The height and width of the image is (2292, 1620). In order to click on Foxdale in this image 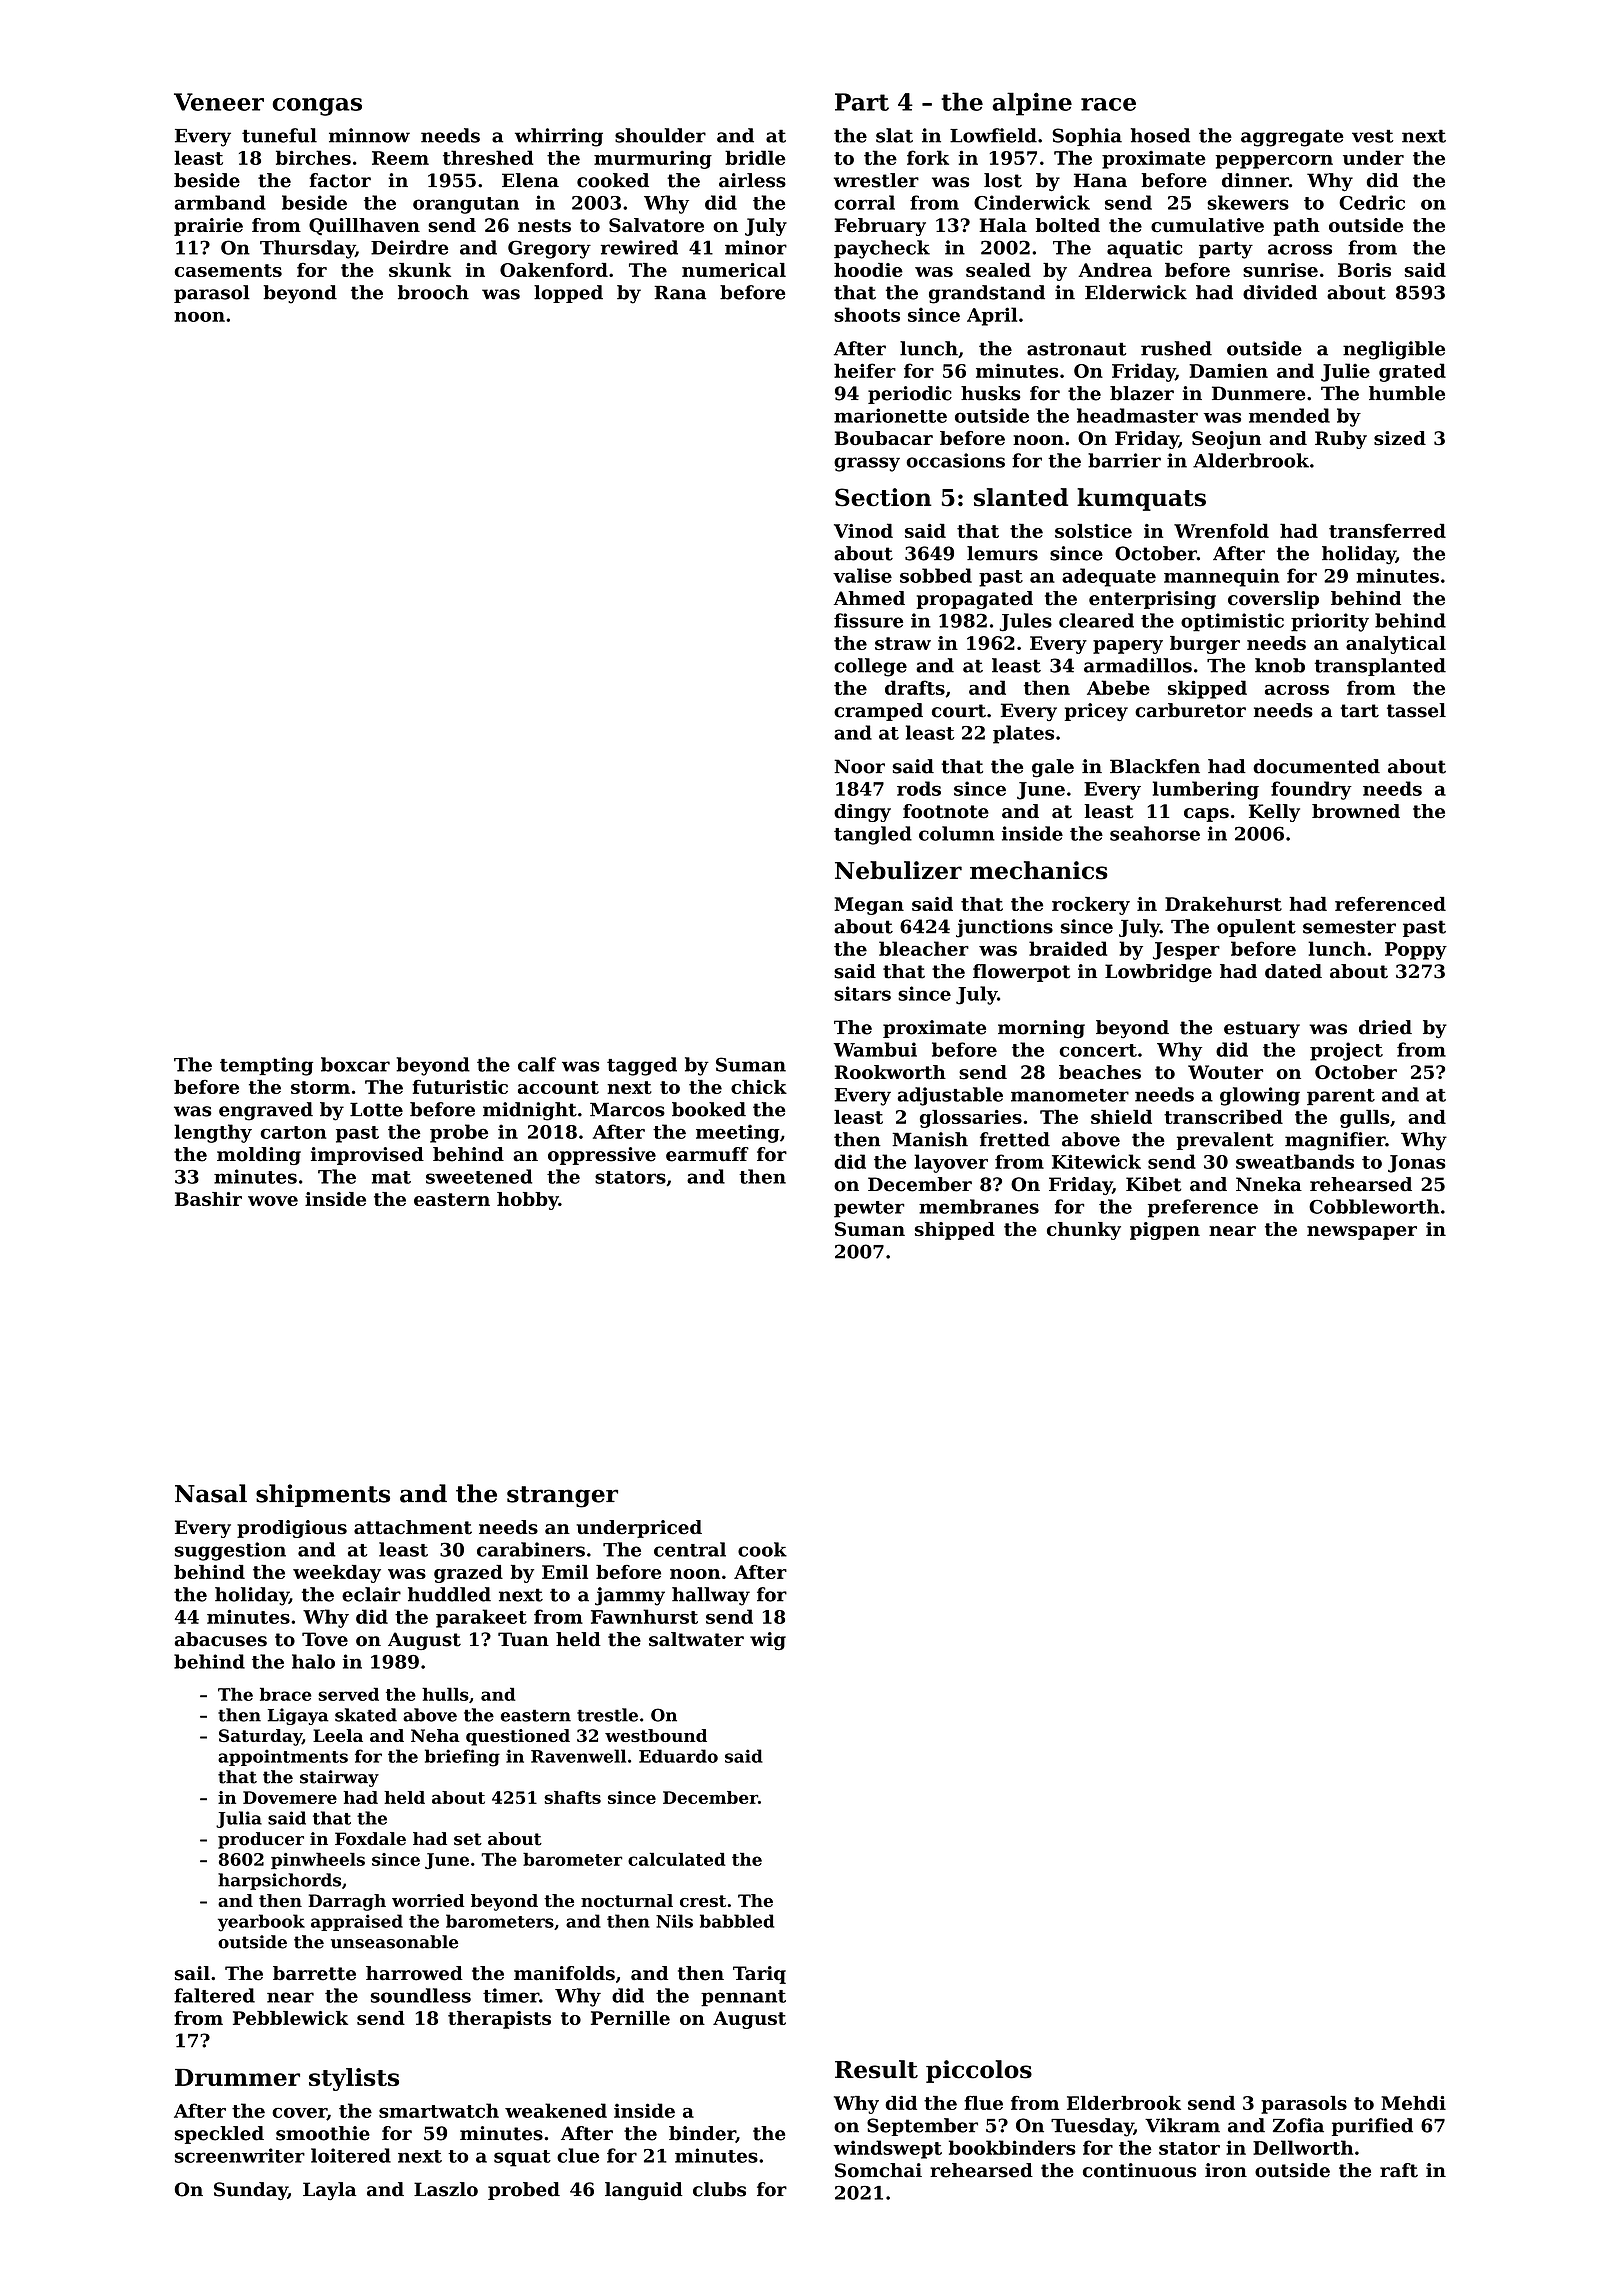, I will do `click(370, 1839)`.
